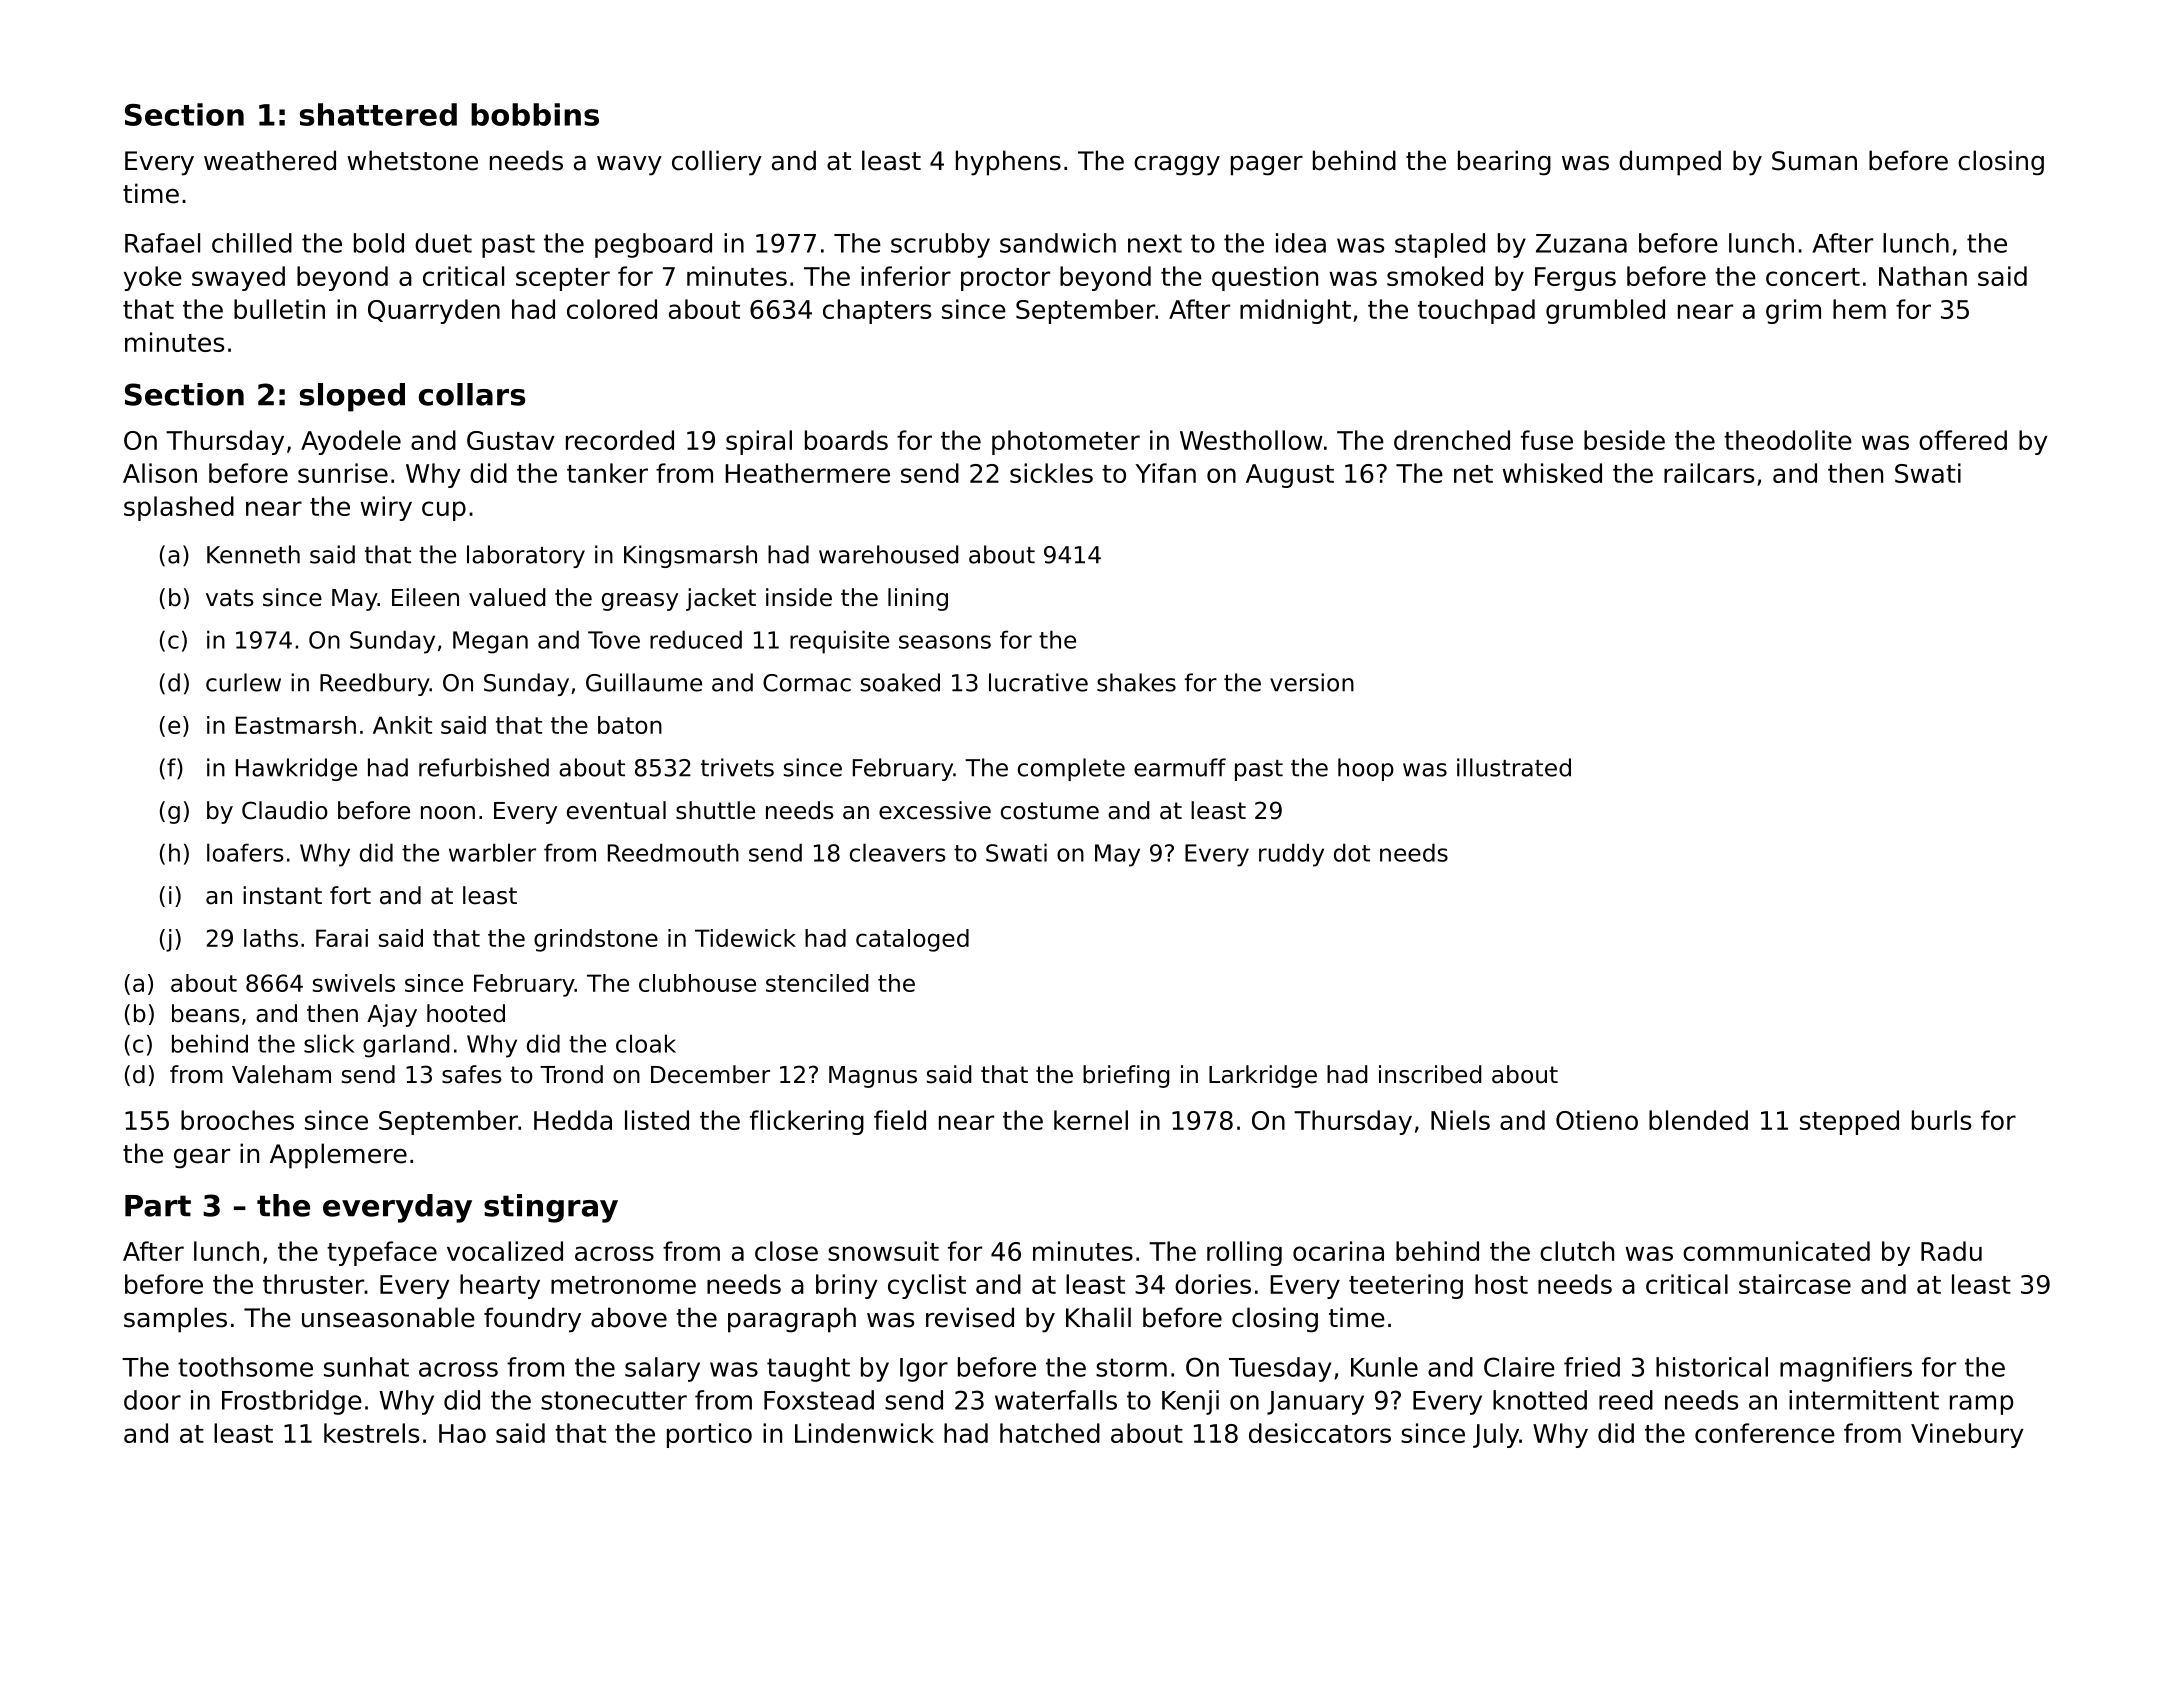 This page has height=1683, width=2178. What do you see at coordinates (1008, 163) in the page?
I see `hyphens` at bounding box center [1008, 163].
